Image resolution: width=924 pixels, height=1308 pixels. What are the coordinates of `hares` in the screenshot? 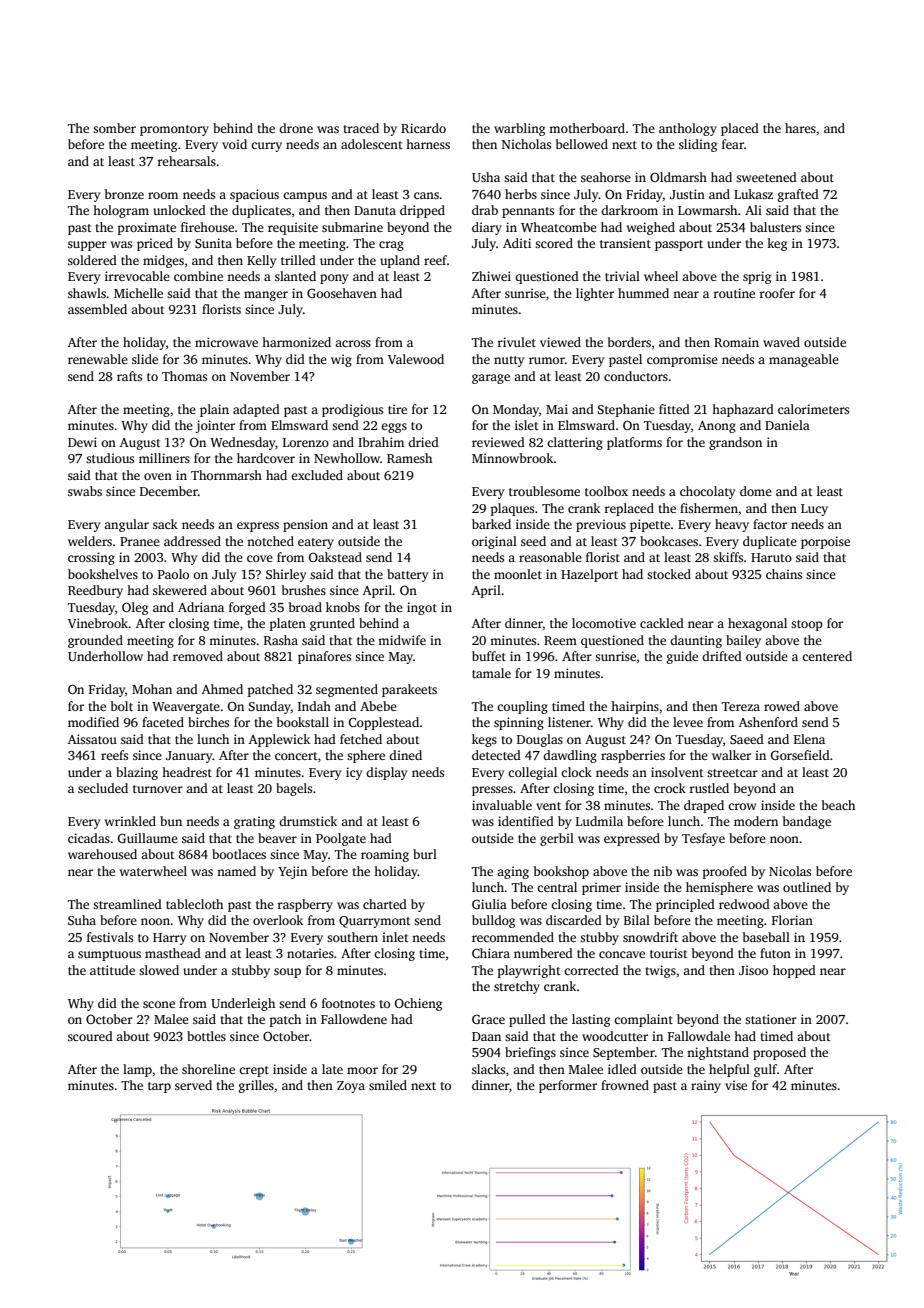 It's located at (800, 128).
